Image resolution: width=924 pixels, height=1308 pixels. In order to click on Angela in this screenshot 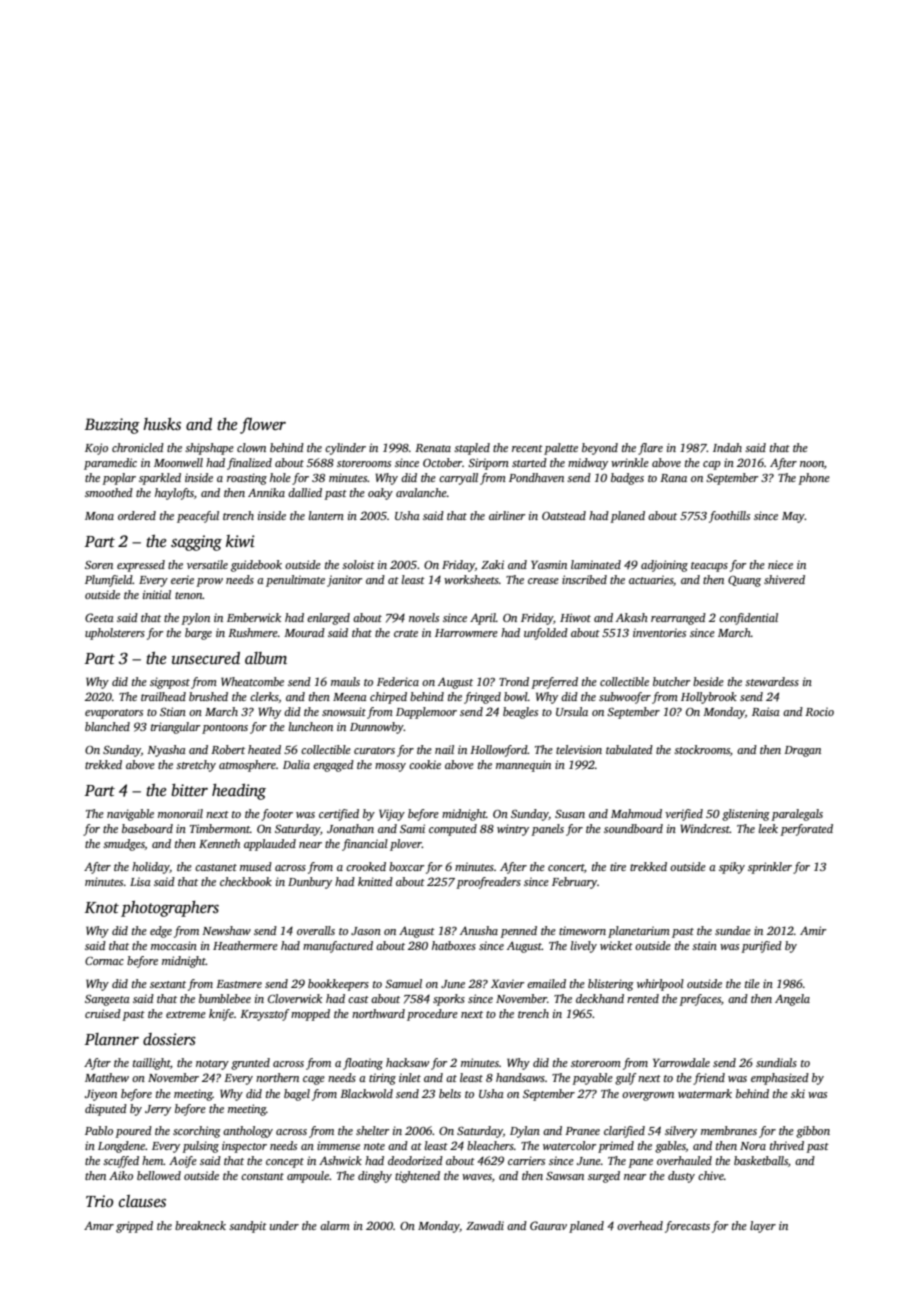, I will do `click(792, 1000)`.
